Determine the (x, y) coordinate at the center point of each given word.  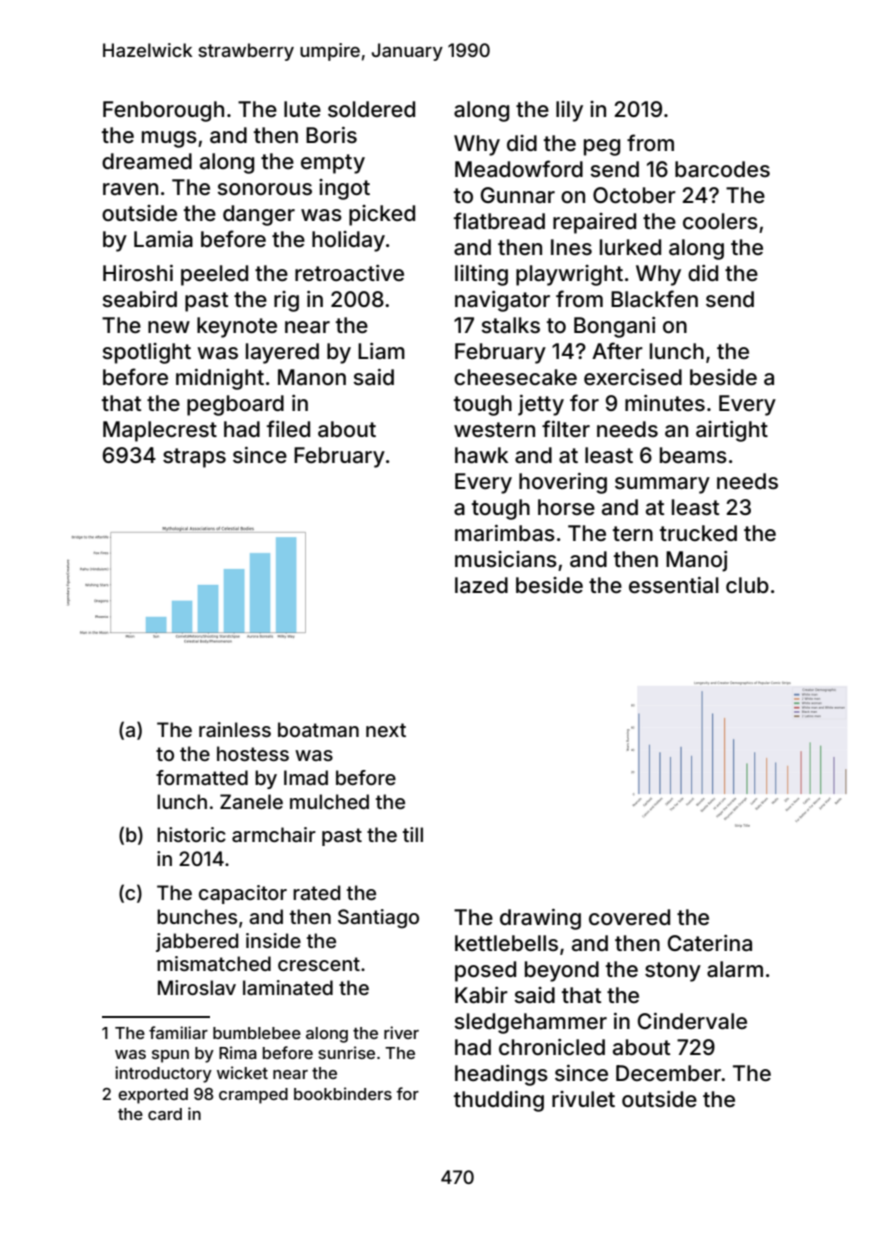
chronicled (552, 1047)
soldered (371, 109)
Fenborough (163, 111)
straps (194, 458)
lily (569, 111)
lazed (481, 585)
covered (629, 917)
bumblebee (257, 1033)
